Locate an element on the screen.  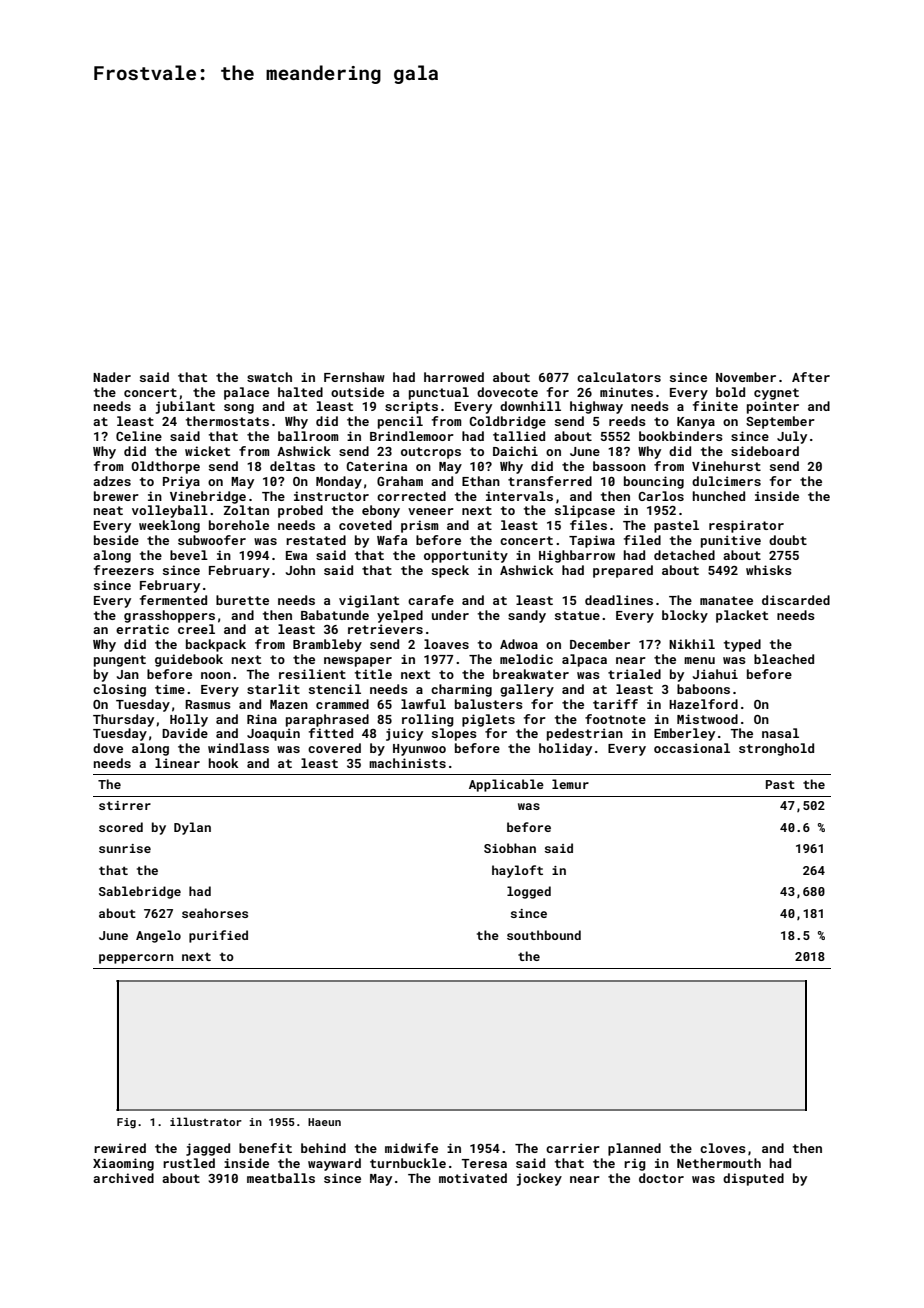
Nader is located at coordinates (112, 377).
